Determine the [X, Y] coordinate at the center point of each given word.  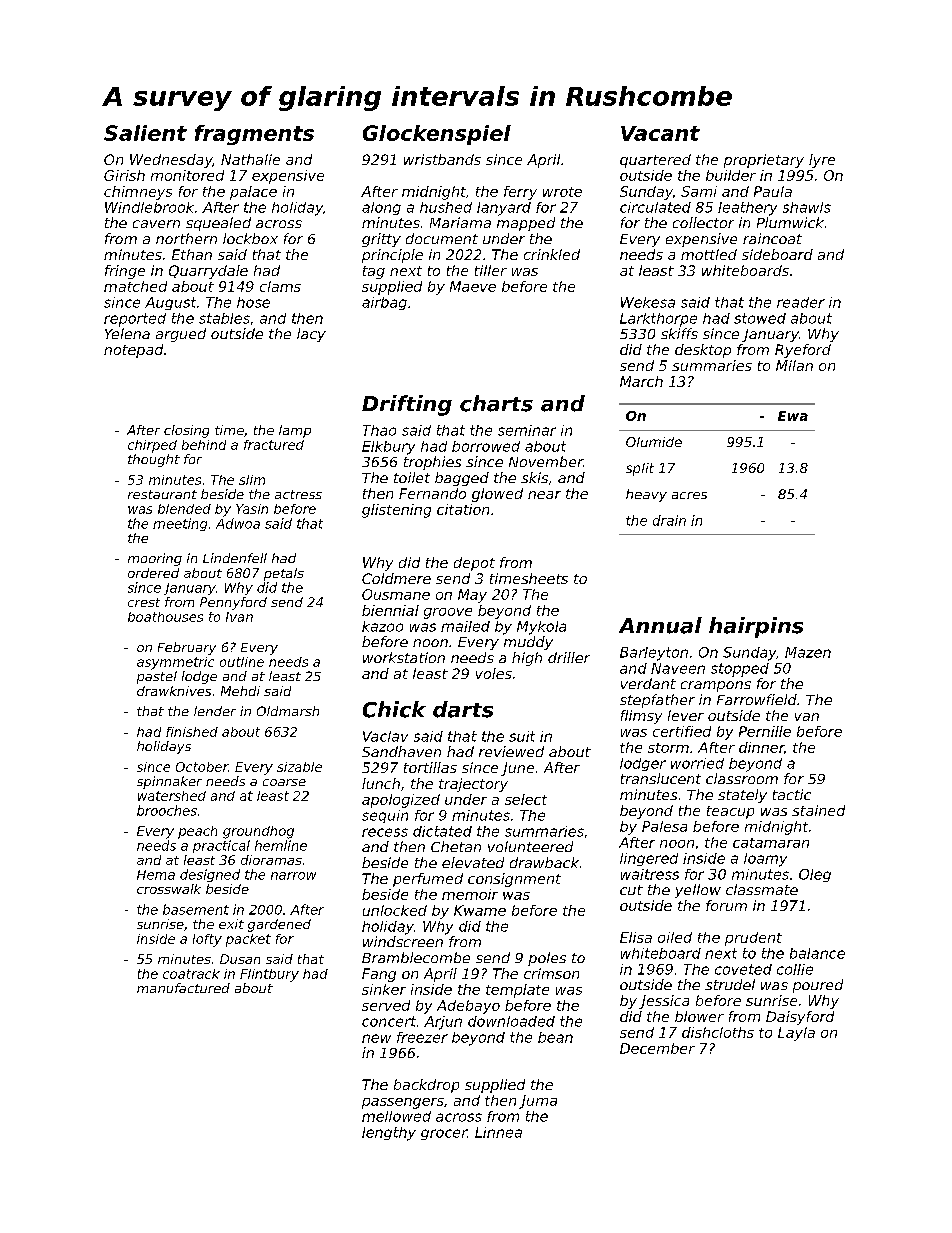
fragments [254, 135]
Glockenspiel [437, 135]
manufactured [183, 988]
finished [192, 732]
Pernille [765, 731]
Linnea [498, 1132]
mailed [465, 626]
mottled [709, 254]
